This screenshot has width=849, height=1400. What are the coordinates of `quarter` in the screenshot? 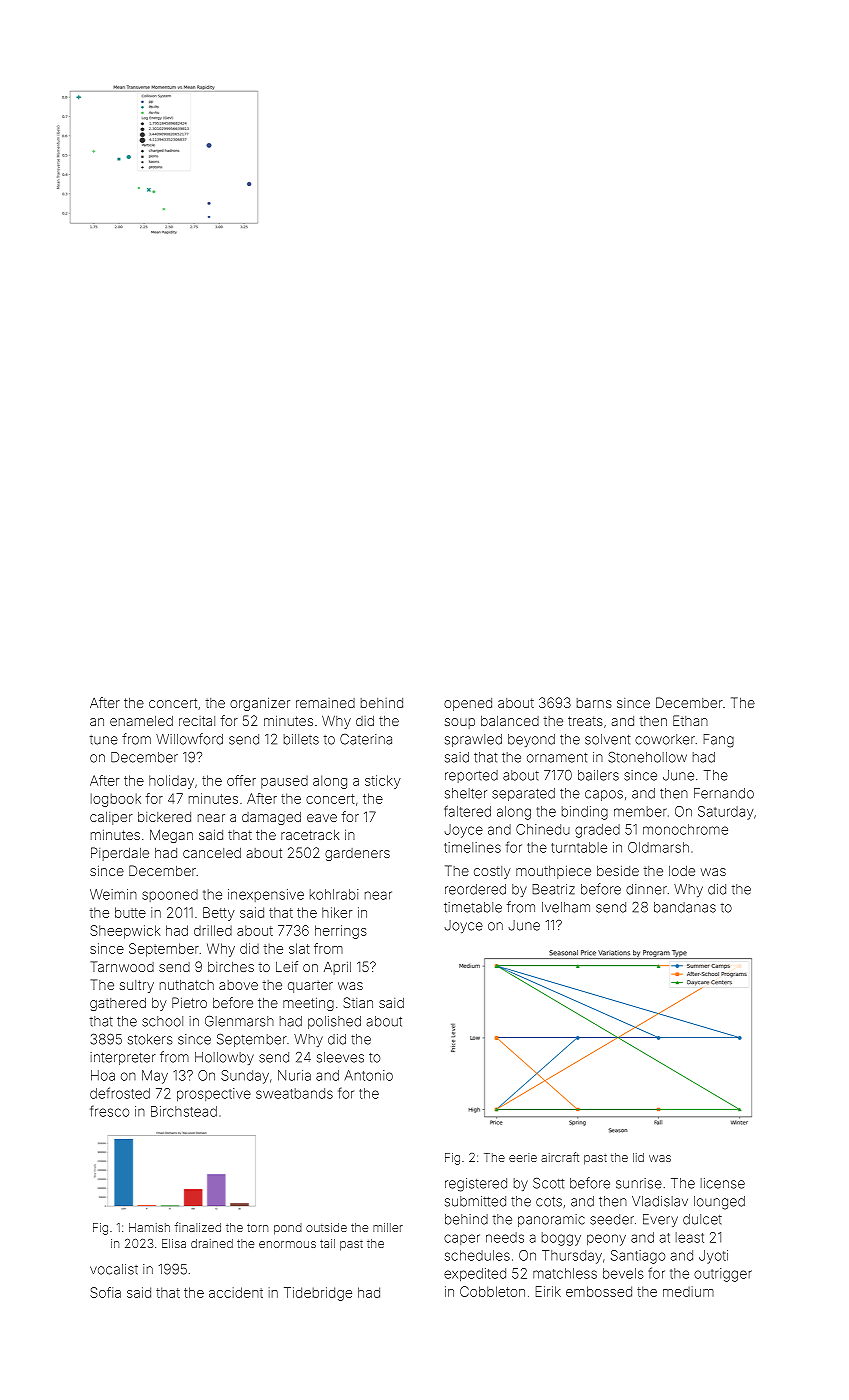 It's located at (310, 987).
